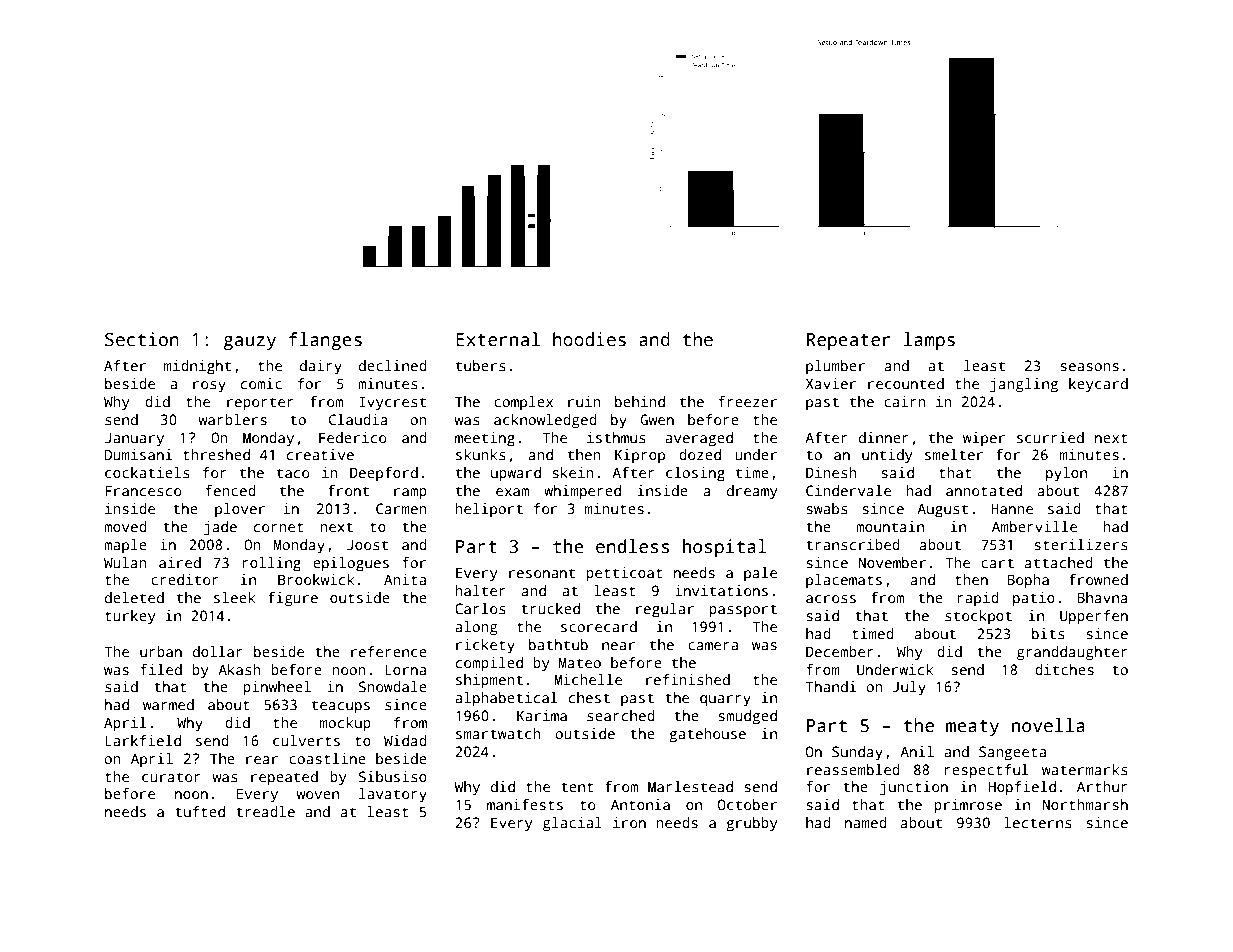 This image has height=952, width=1233. I want to click on tufted, so click(200, 811).
